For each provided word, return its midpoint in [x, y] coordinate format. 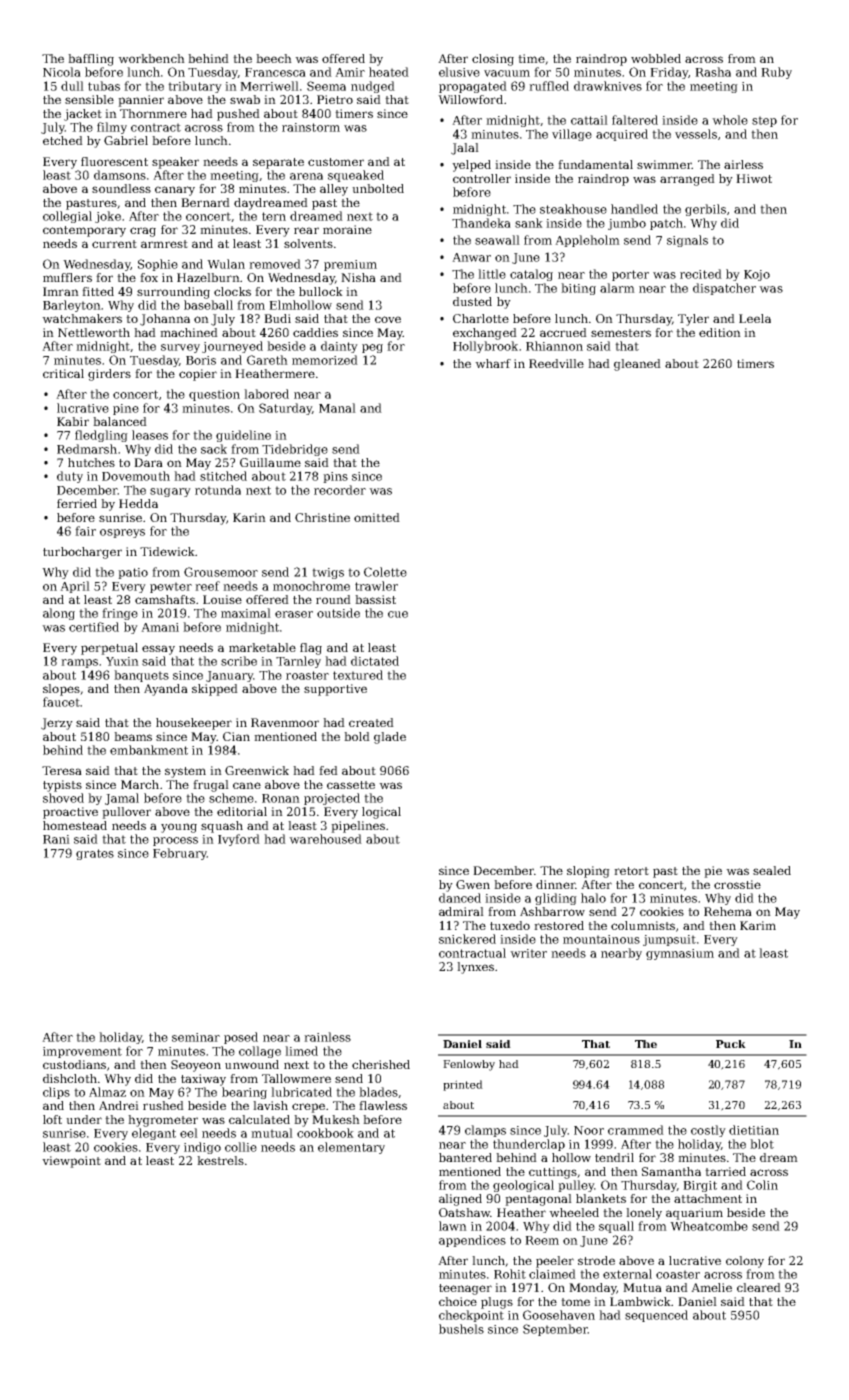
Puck [731, 1044]
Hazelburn [208, 277]
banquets [141, 676]
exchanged [485, 334]
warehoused [325, 839]
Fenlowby [469, 1065]
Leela [755, 318]
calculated [259, 1119]
